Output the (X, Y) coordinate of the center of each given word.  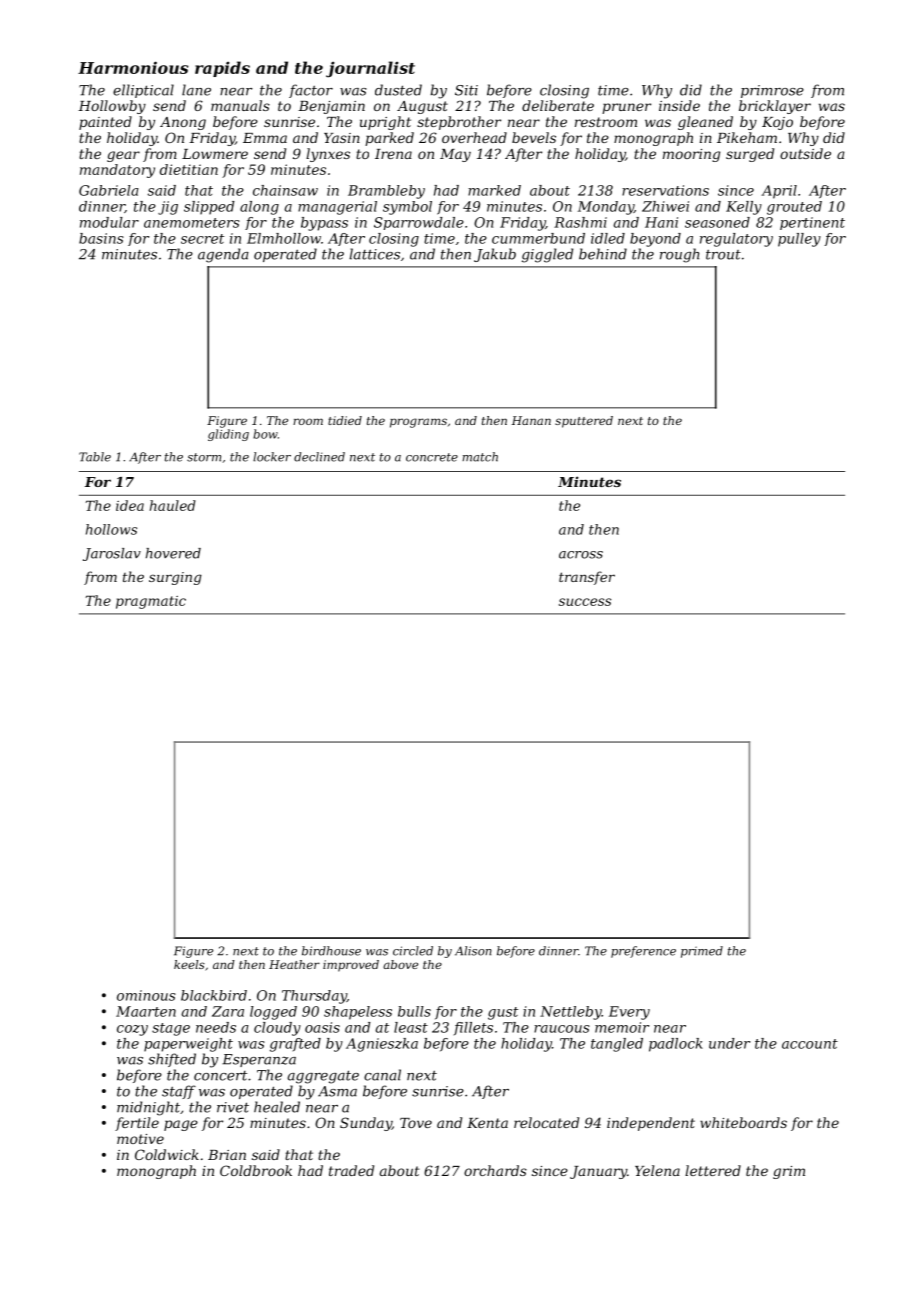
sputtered (584, 422)
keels (189, 964)
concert (220, 1076)
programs (418, 423)
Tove (416, 1123)
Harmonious (133, 67)
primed (702, 952)
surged (750, 155)
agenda (223, 255)
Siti (466, 90)
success (585, 602)
